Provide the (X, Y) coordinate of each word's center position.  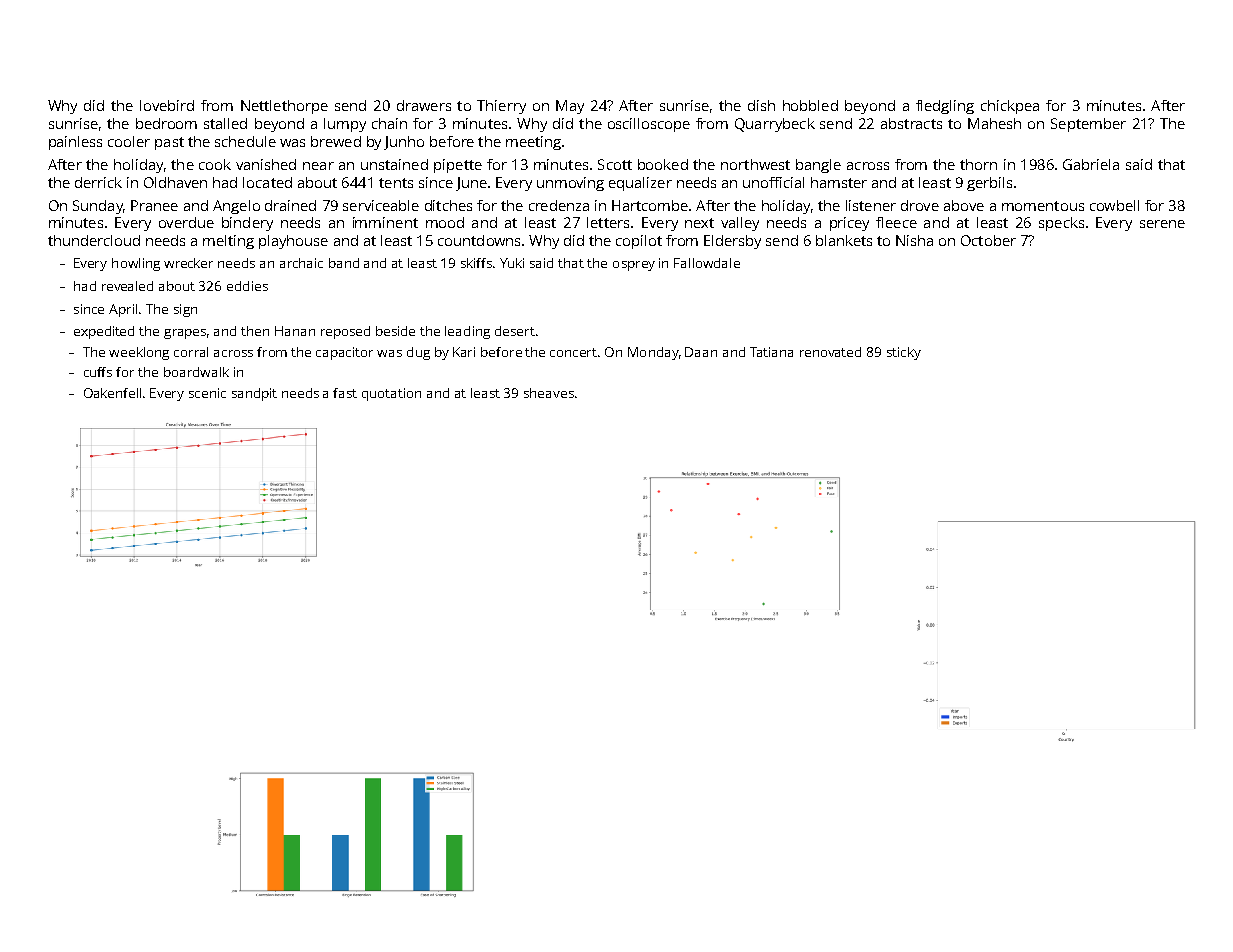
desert (515, 331)
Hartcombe (650, 205)
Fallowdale (707, 263)
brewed (336, 141)
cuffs (98, 372)
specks (1061, 224)
